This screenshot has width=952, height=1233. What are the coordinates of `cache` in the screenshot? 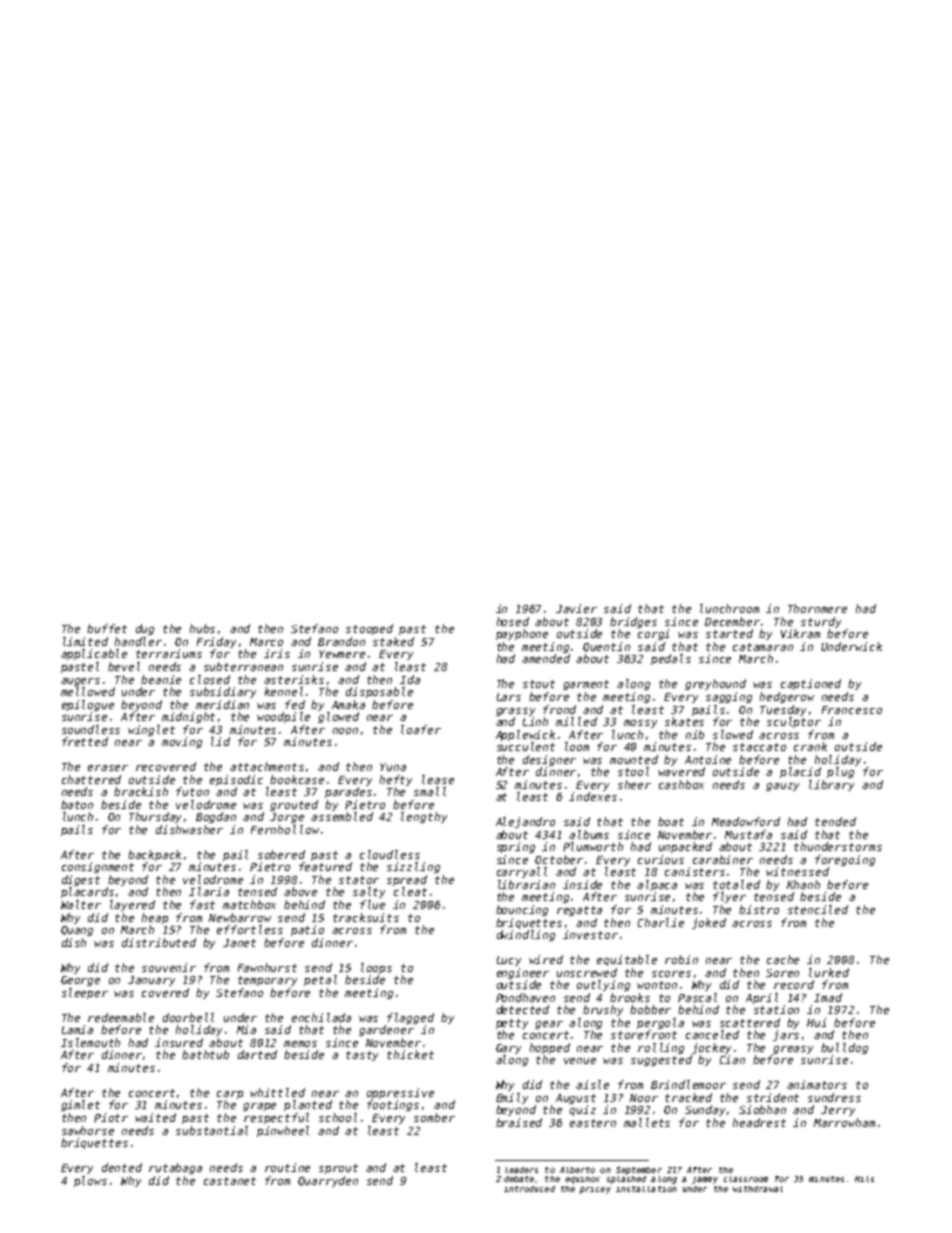 It's located at (783, 959).
